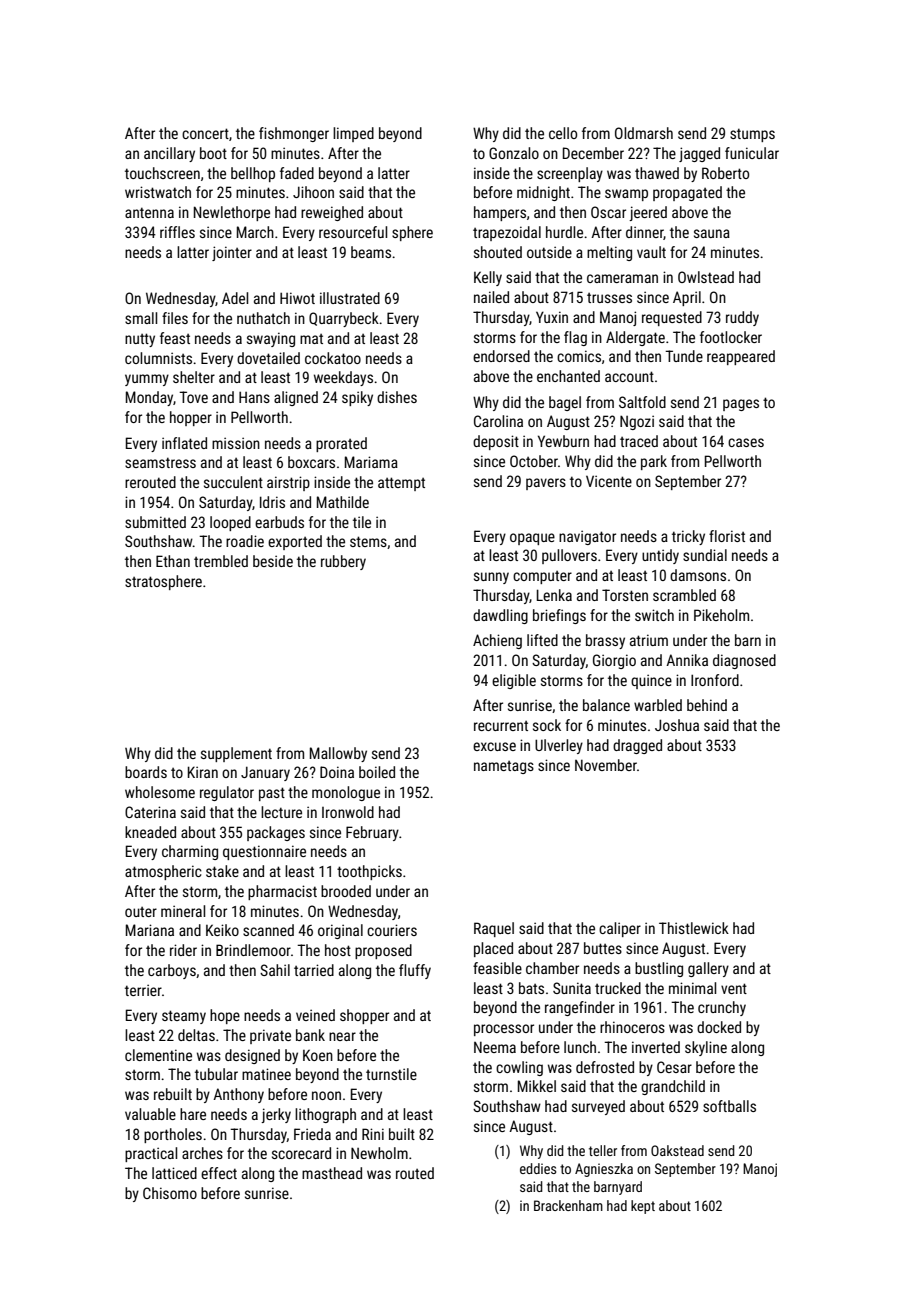  Describe the element at coordinates (401, 484) in the page. I see `attempt` at that location.
